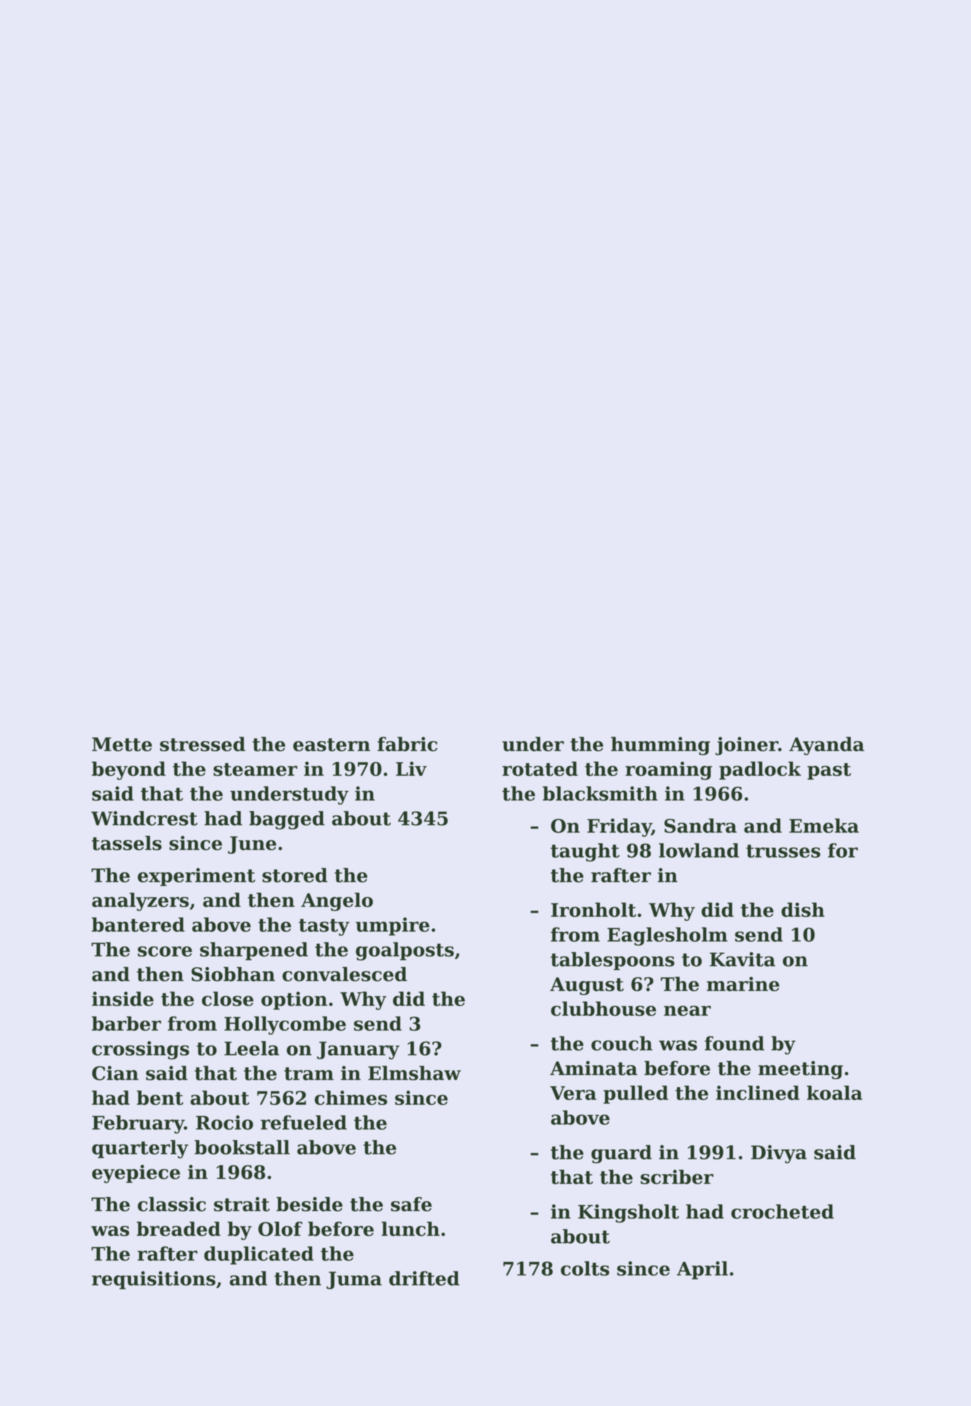  Describe the element at coordinates (782, 1211) in the screenshot. I see `crocheted` at that location.
